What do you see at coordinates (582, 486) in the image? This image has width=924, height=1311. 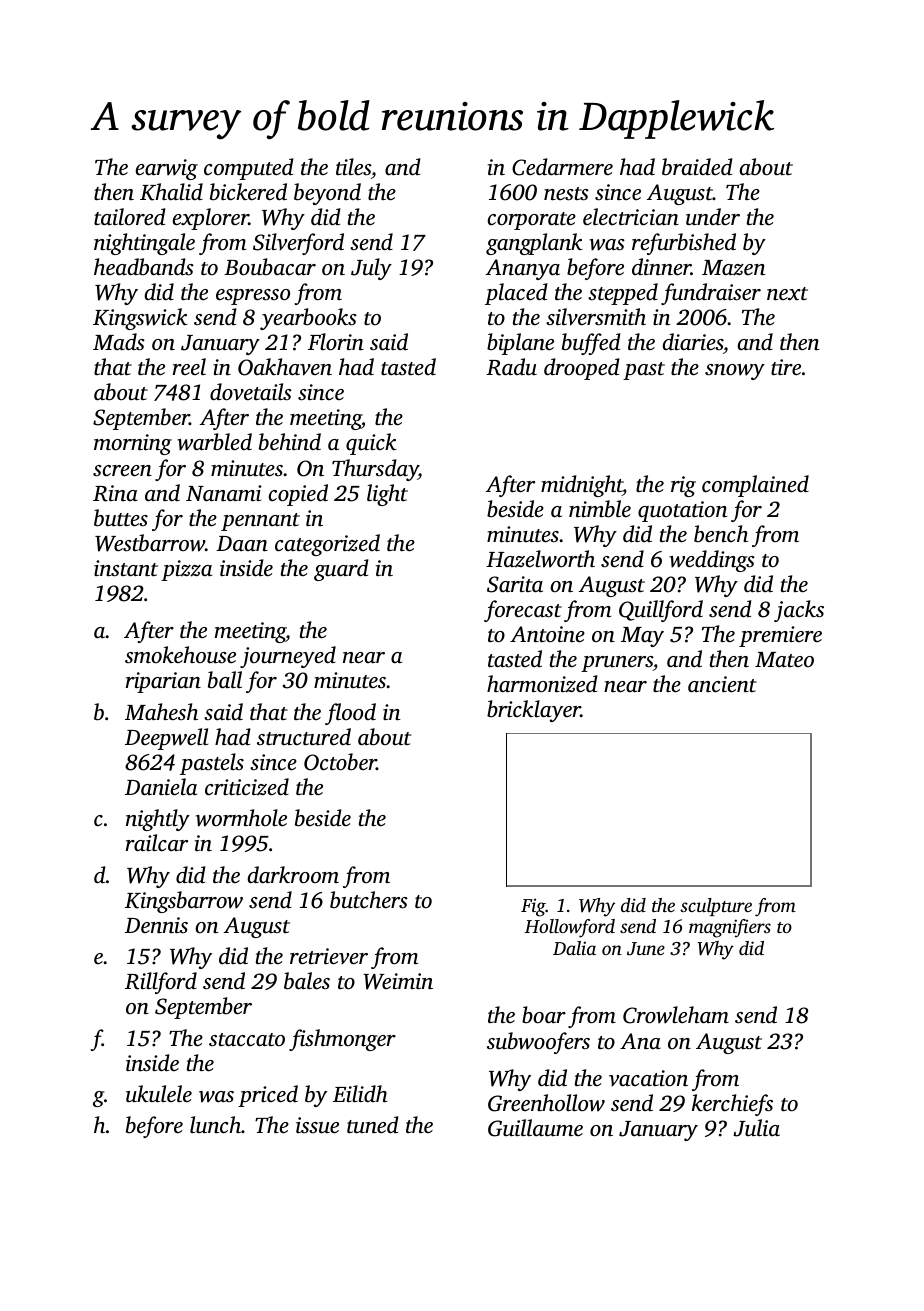 I see `midnight` at bounding box center [582, 486].
